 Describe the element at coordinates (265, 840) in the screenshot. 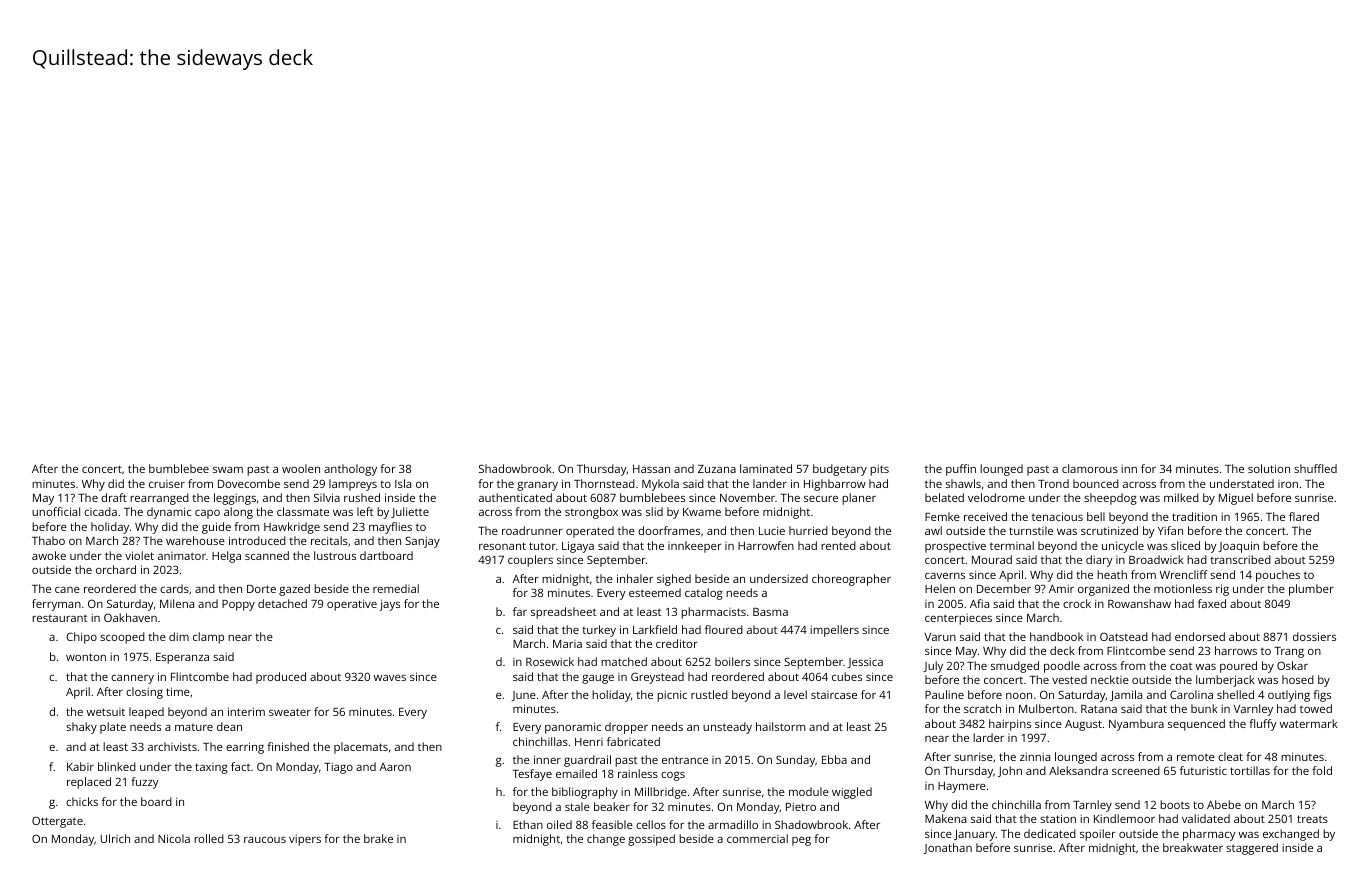

I see `raucous` at that location.
